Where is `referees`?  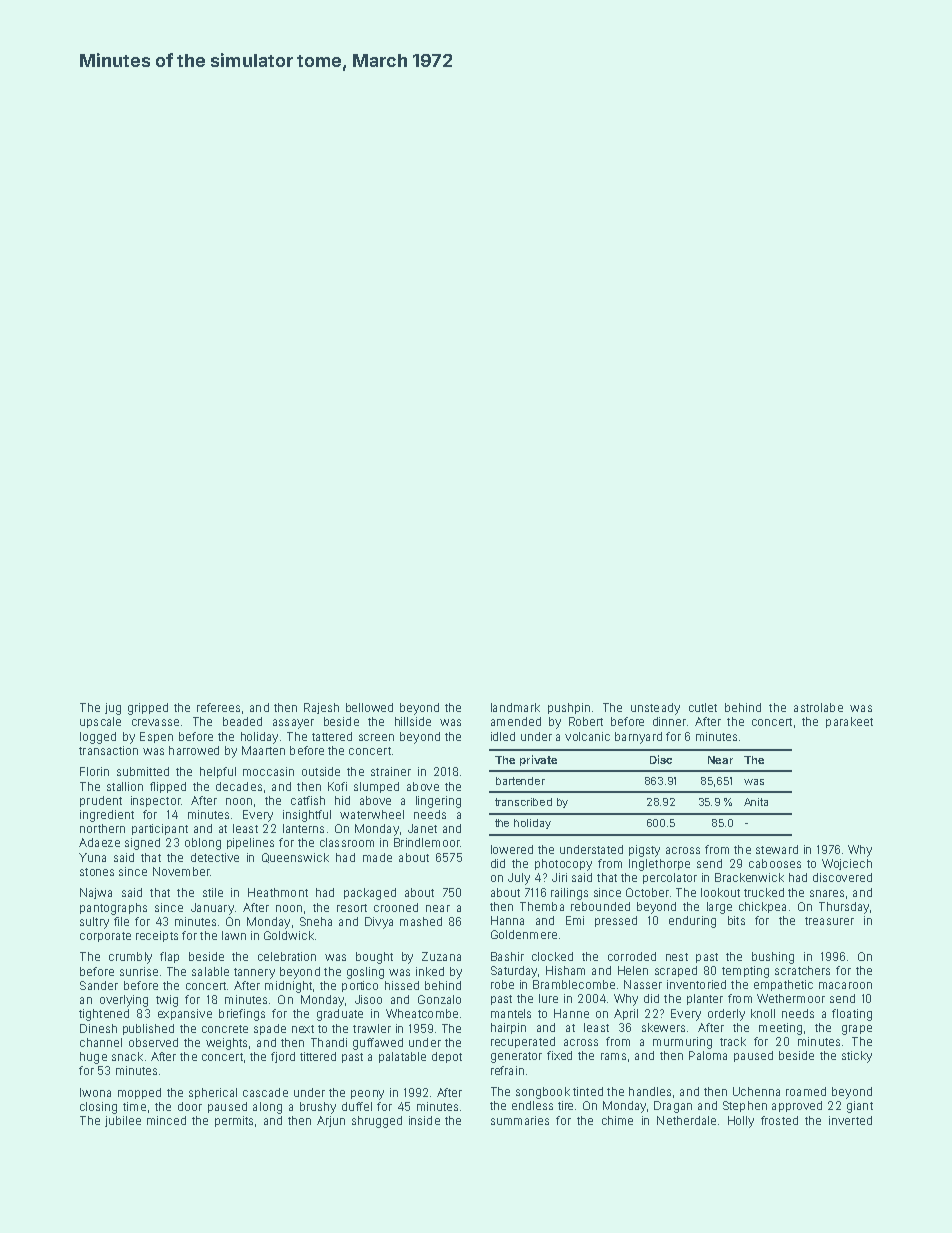
referees is located at coordinates (218, 707).
